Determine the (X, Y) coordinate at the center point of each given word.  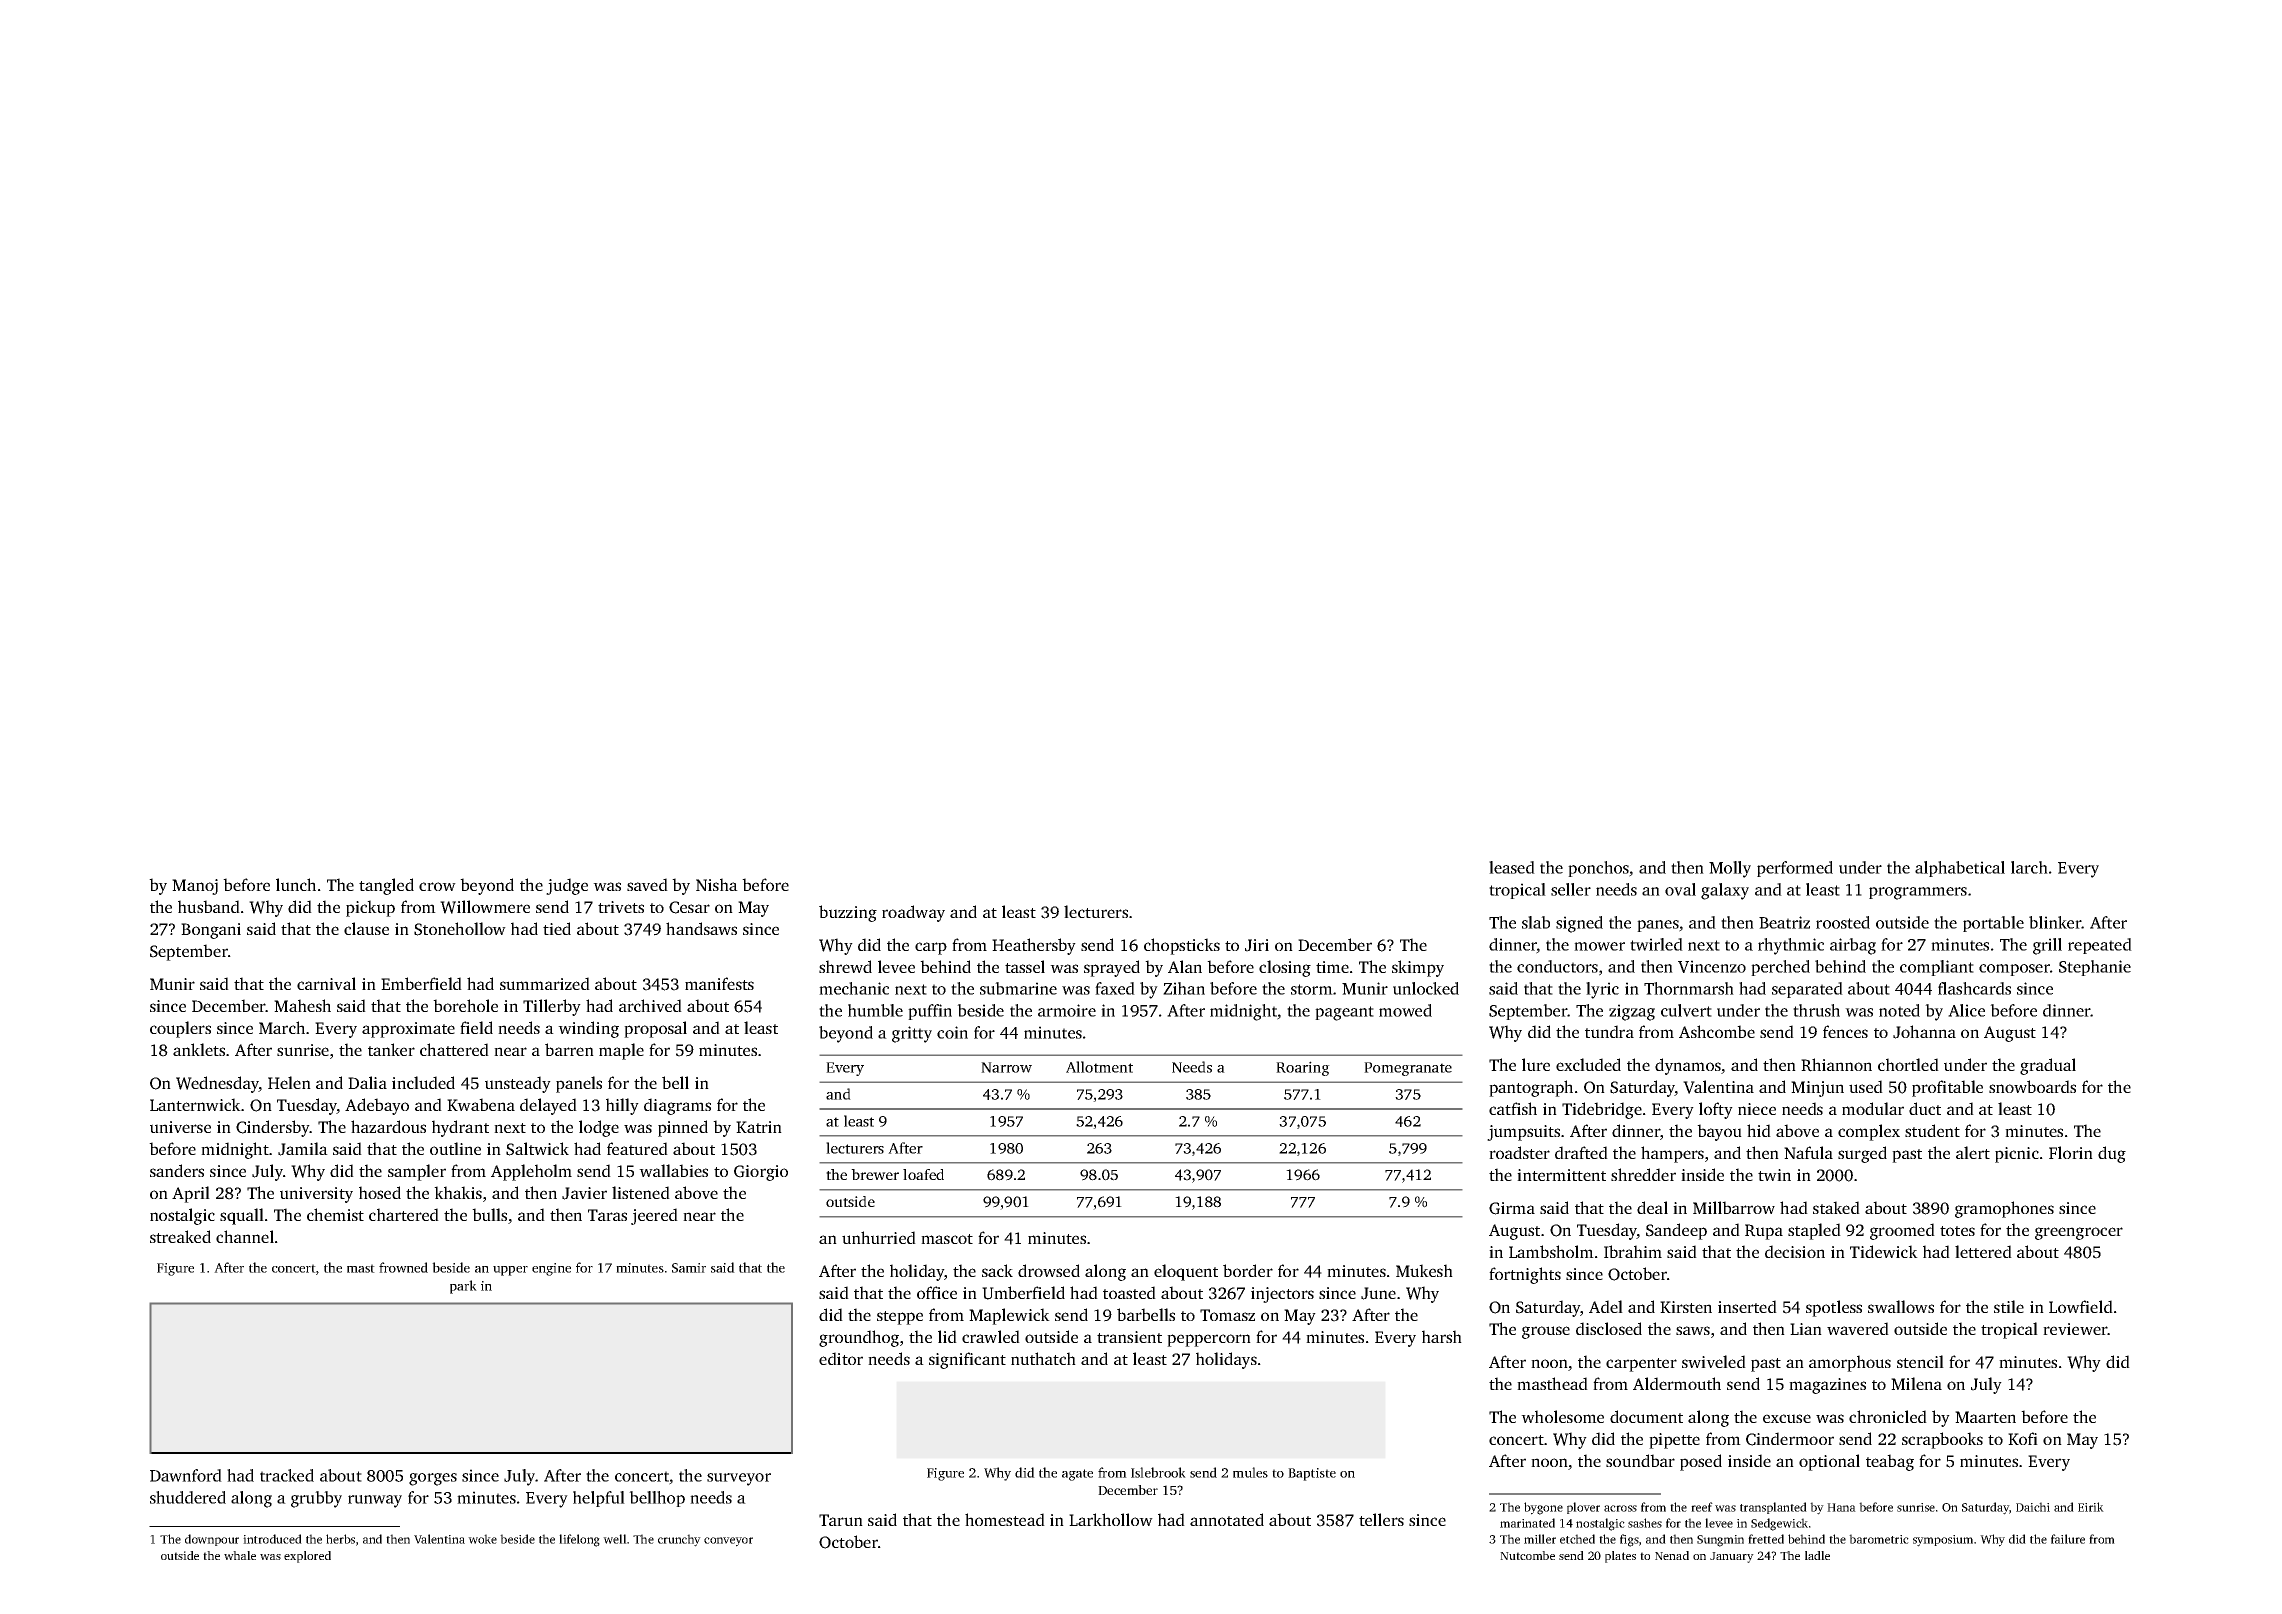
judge (567, 886)
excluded (1588, 1064)
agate (1077, 1475)
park (463, 1287)
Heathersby (1034, 946)
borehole (465, 1005)
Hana (1841, 1507)
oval (1680, 889)
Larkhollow (1111, 1519)
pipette (1674, 1441)
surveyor (739, 1479)
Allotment (1099, 1067)
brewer (875, 1174)
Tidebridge (1602, 1110)
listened (641, 1192)
